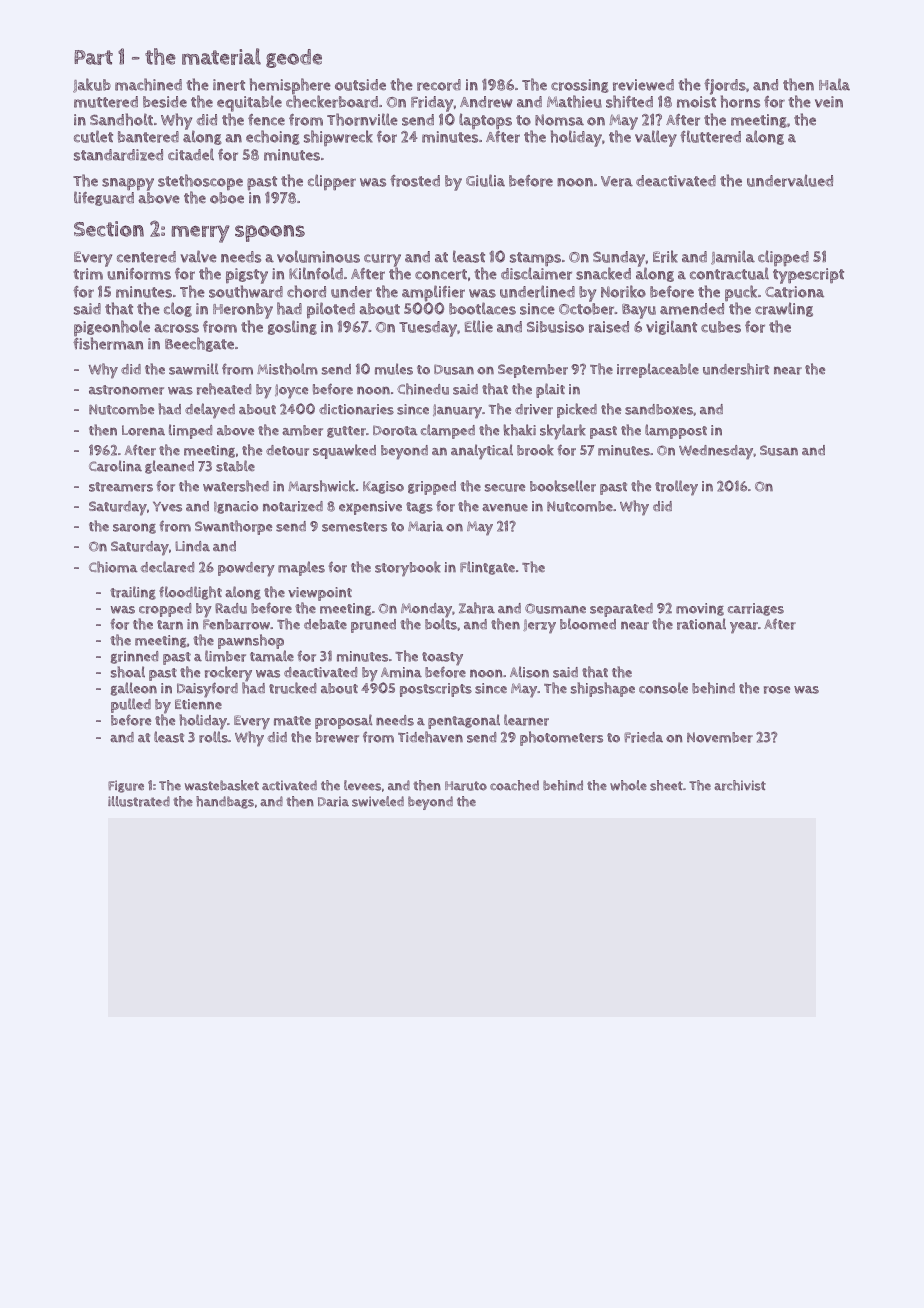 The height and width of the screenshot is (1308, 924). What do you see at coordinates (92, 85) in the screenshot?
I see `Jakub` at bounding box center [92, 85].
